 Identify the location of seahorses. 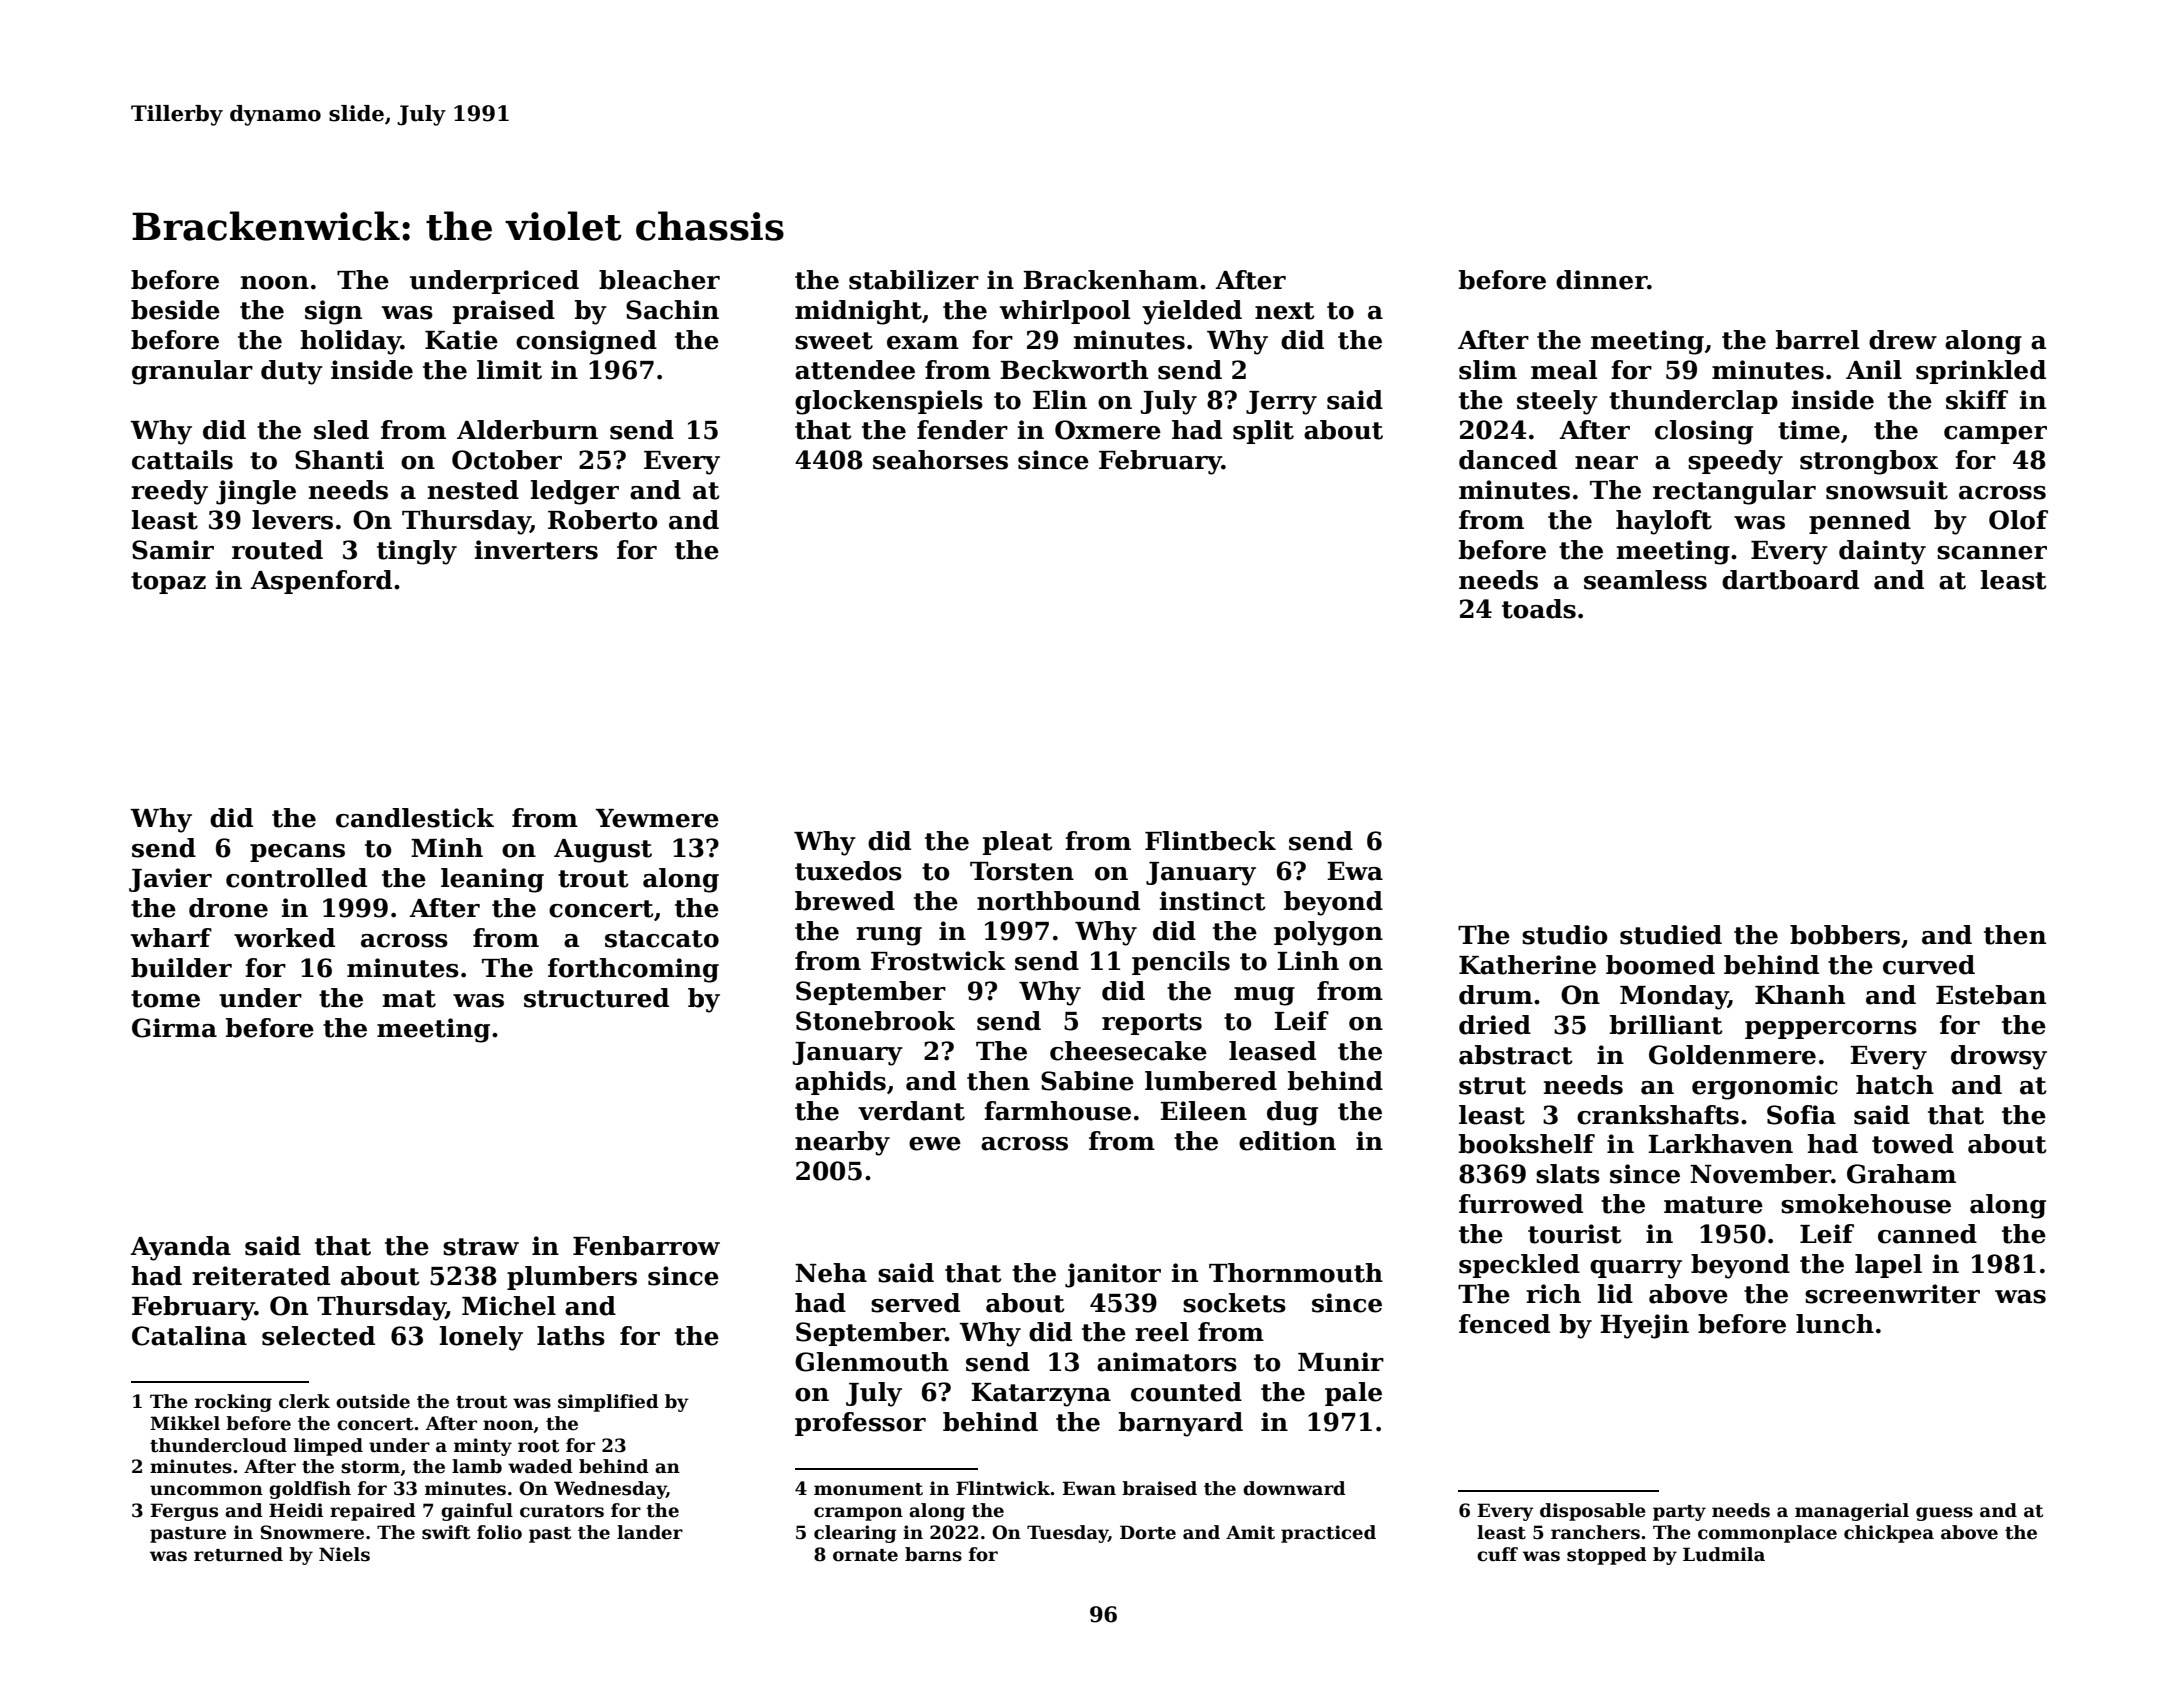
(940, 460).
